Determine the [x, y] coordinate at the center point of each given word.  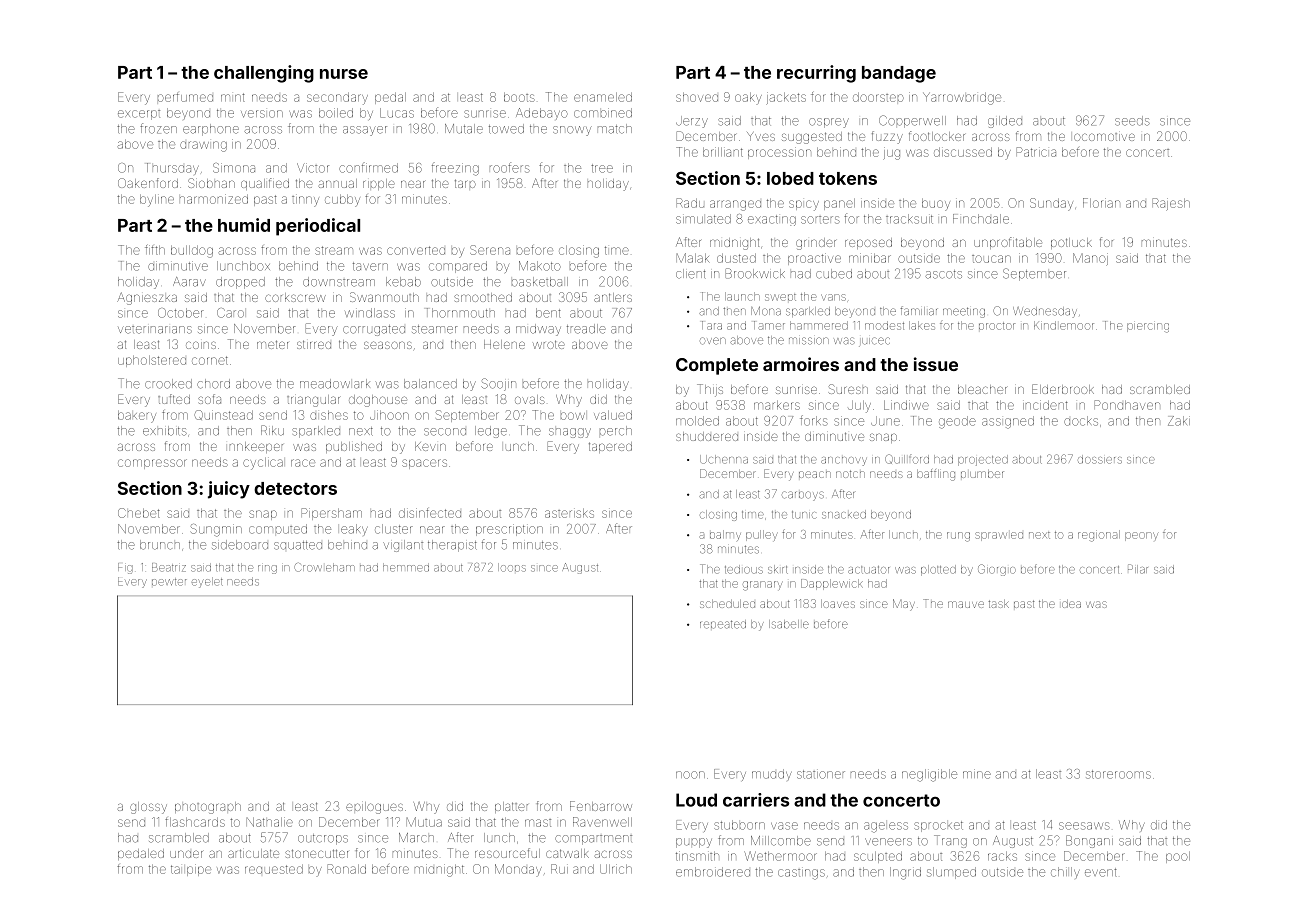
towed [506, 129]
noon [690, 775]
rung [958, 537]
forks [814, 420]
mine [977, 774]
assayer [365, 131]
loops [512, 567]
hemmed [406, 567]
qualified [265, 184]
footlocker [937, 136]
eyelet [207, 582]
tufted [174, 399]
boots [519, 97]
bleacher [982, 389]
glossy [148, 808]
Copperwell [912, 121]
